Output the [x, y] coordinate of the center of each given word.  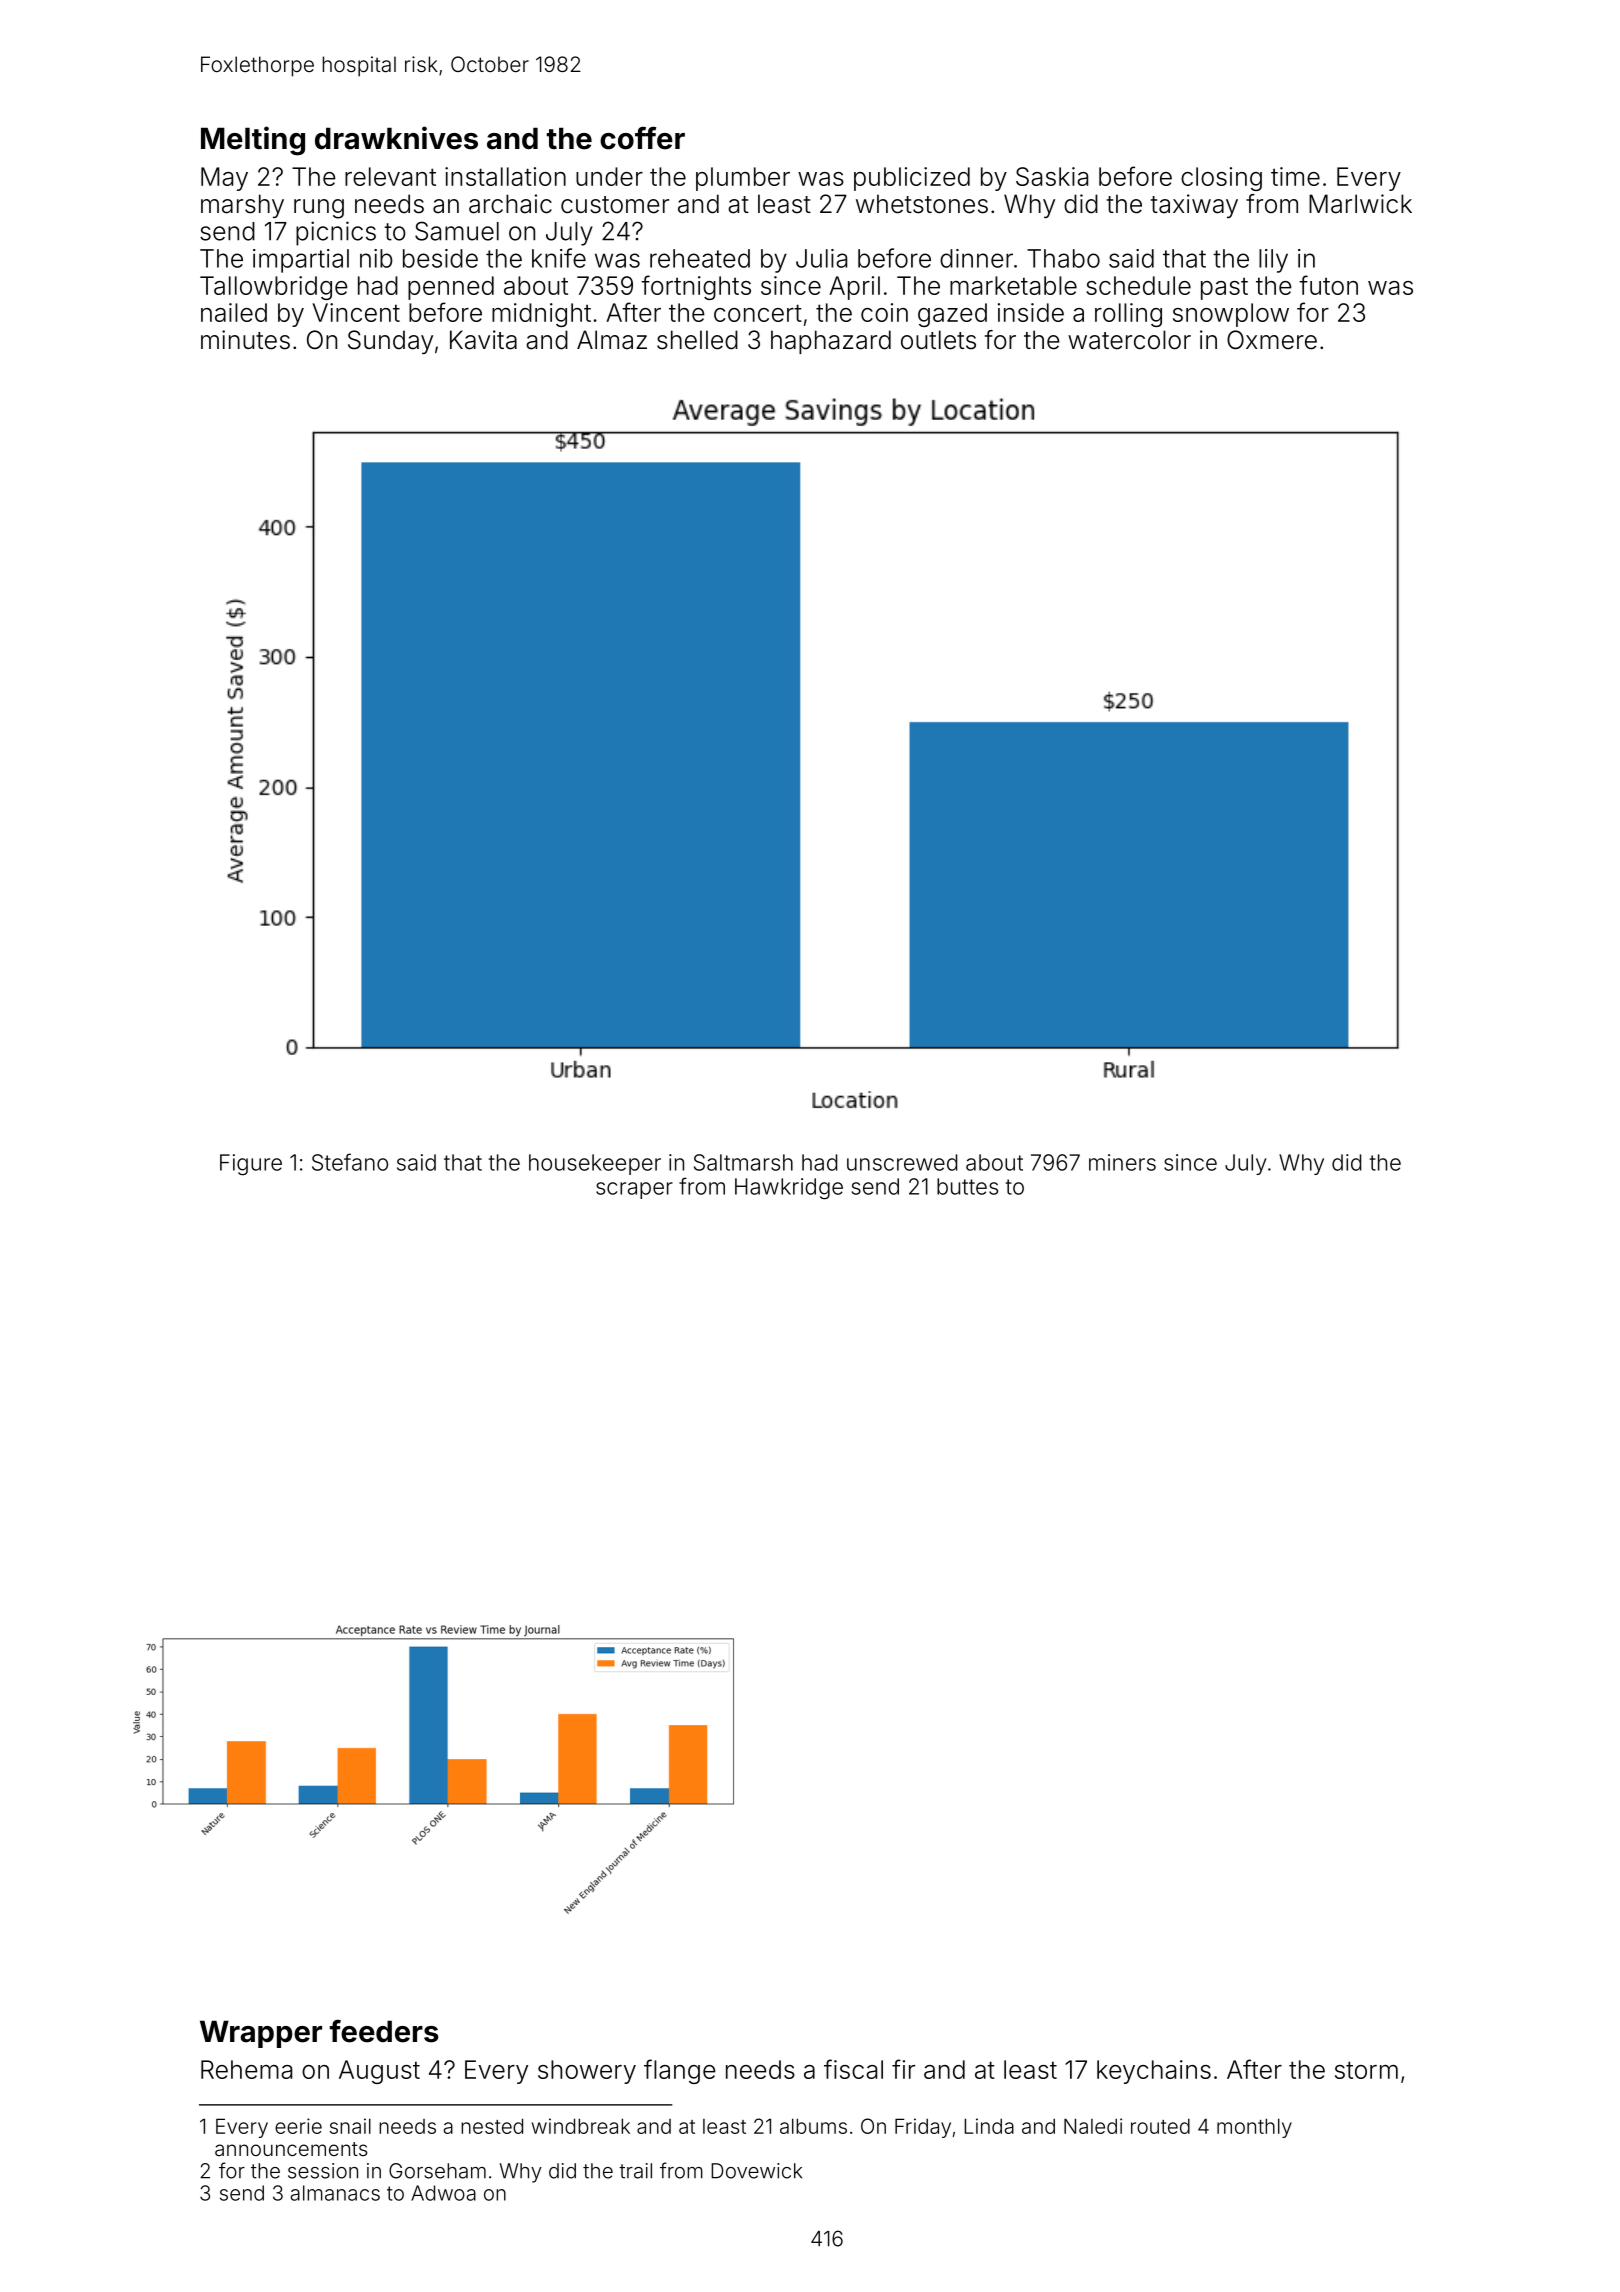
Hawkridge [789, 1189]
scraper [634, 1190]
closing [1221, 179]
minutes [245, 340]
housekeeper [595, 1164]
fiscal [853, 2069]
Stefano [350, 1162]
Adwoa [443, 2193]
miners [1122, 1162]
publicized [912, 179]
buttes [967, 1186]
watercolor [1129, 340]
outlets [938, 340]
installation [505, 176]
